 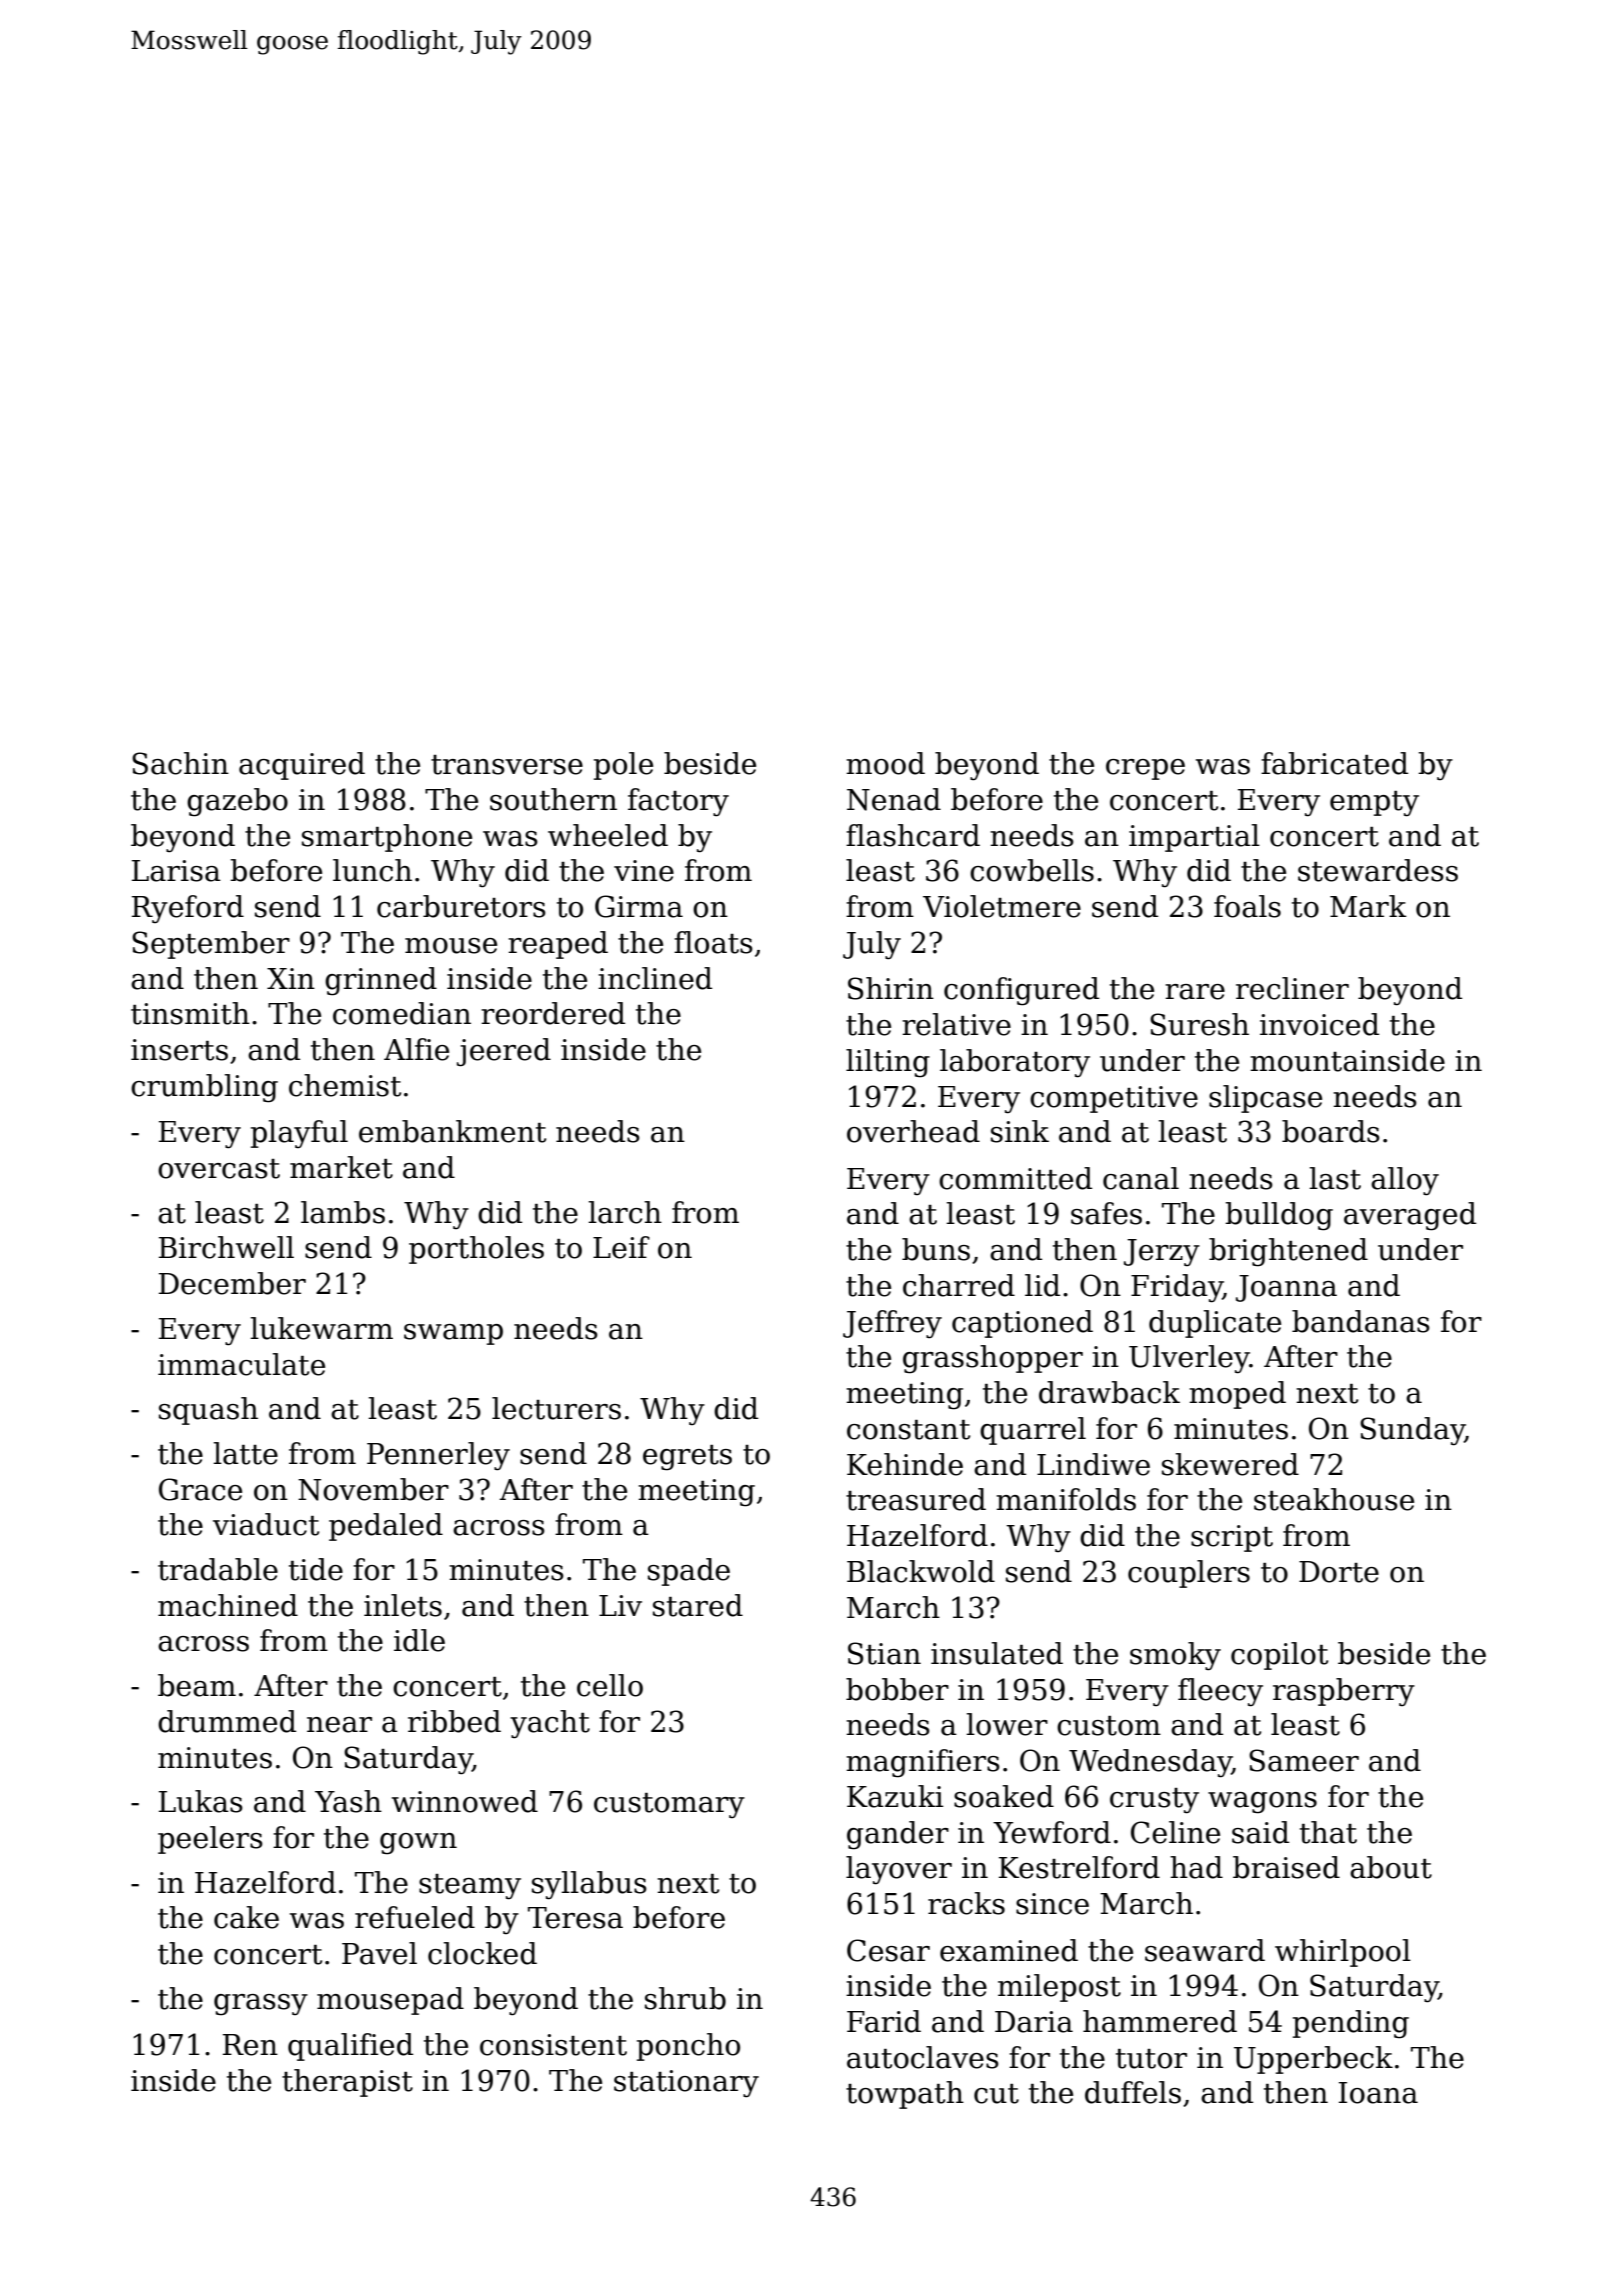 What do you see at coordinates (1093, 1464) in the page?
I see `Lindiwe` at bounding box center [1093, 1464].
